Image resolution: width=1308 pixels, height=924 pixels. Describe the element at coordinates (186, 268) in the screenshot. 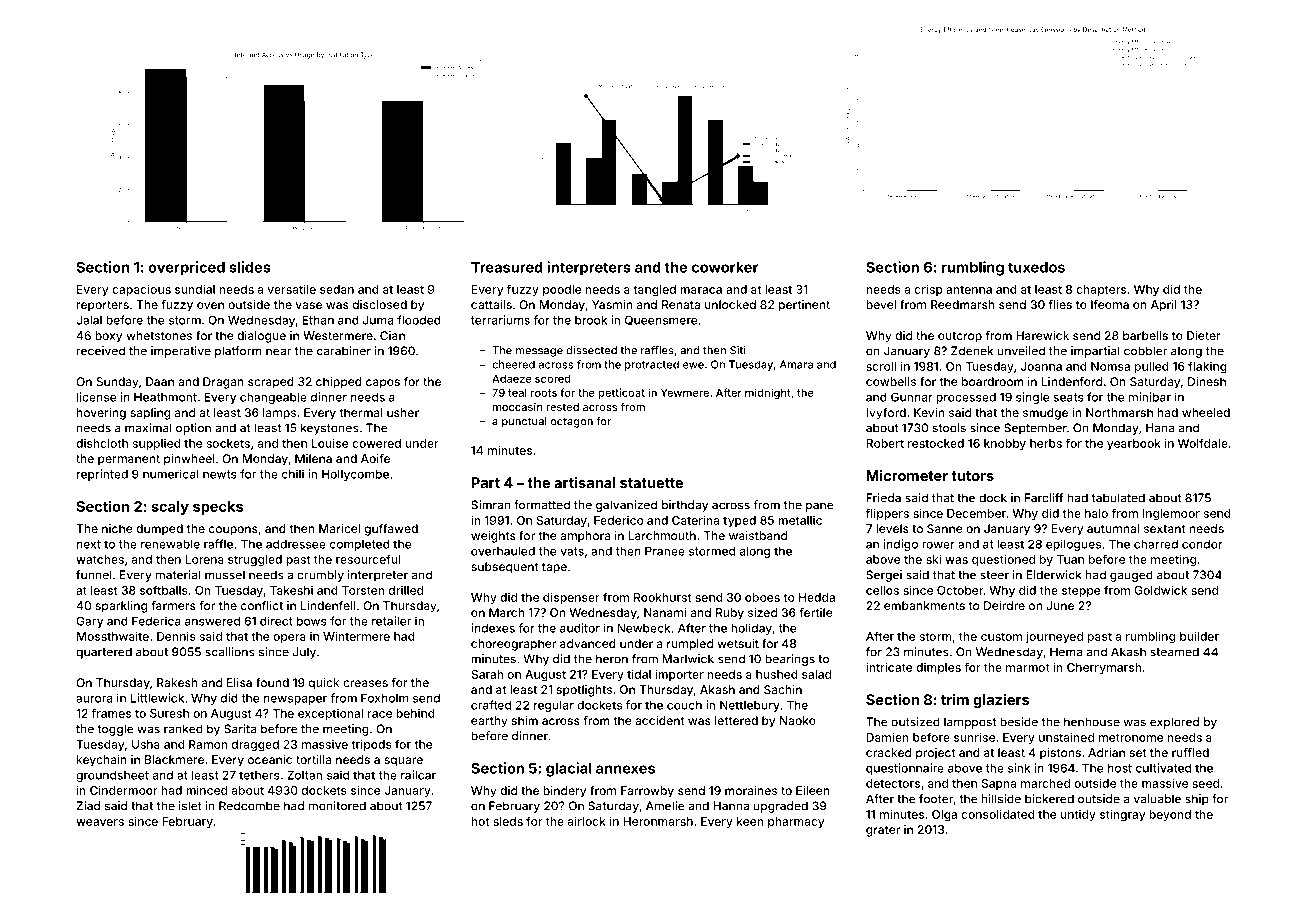

I see `overpriced` at that location.
